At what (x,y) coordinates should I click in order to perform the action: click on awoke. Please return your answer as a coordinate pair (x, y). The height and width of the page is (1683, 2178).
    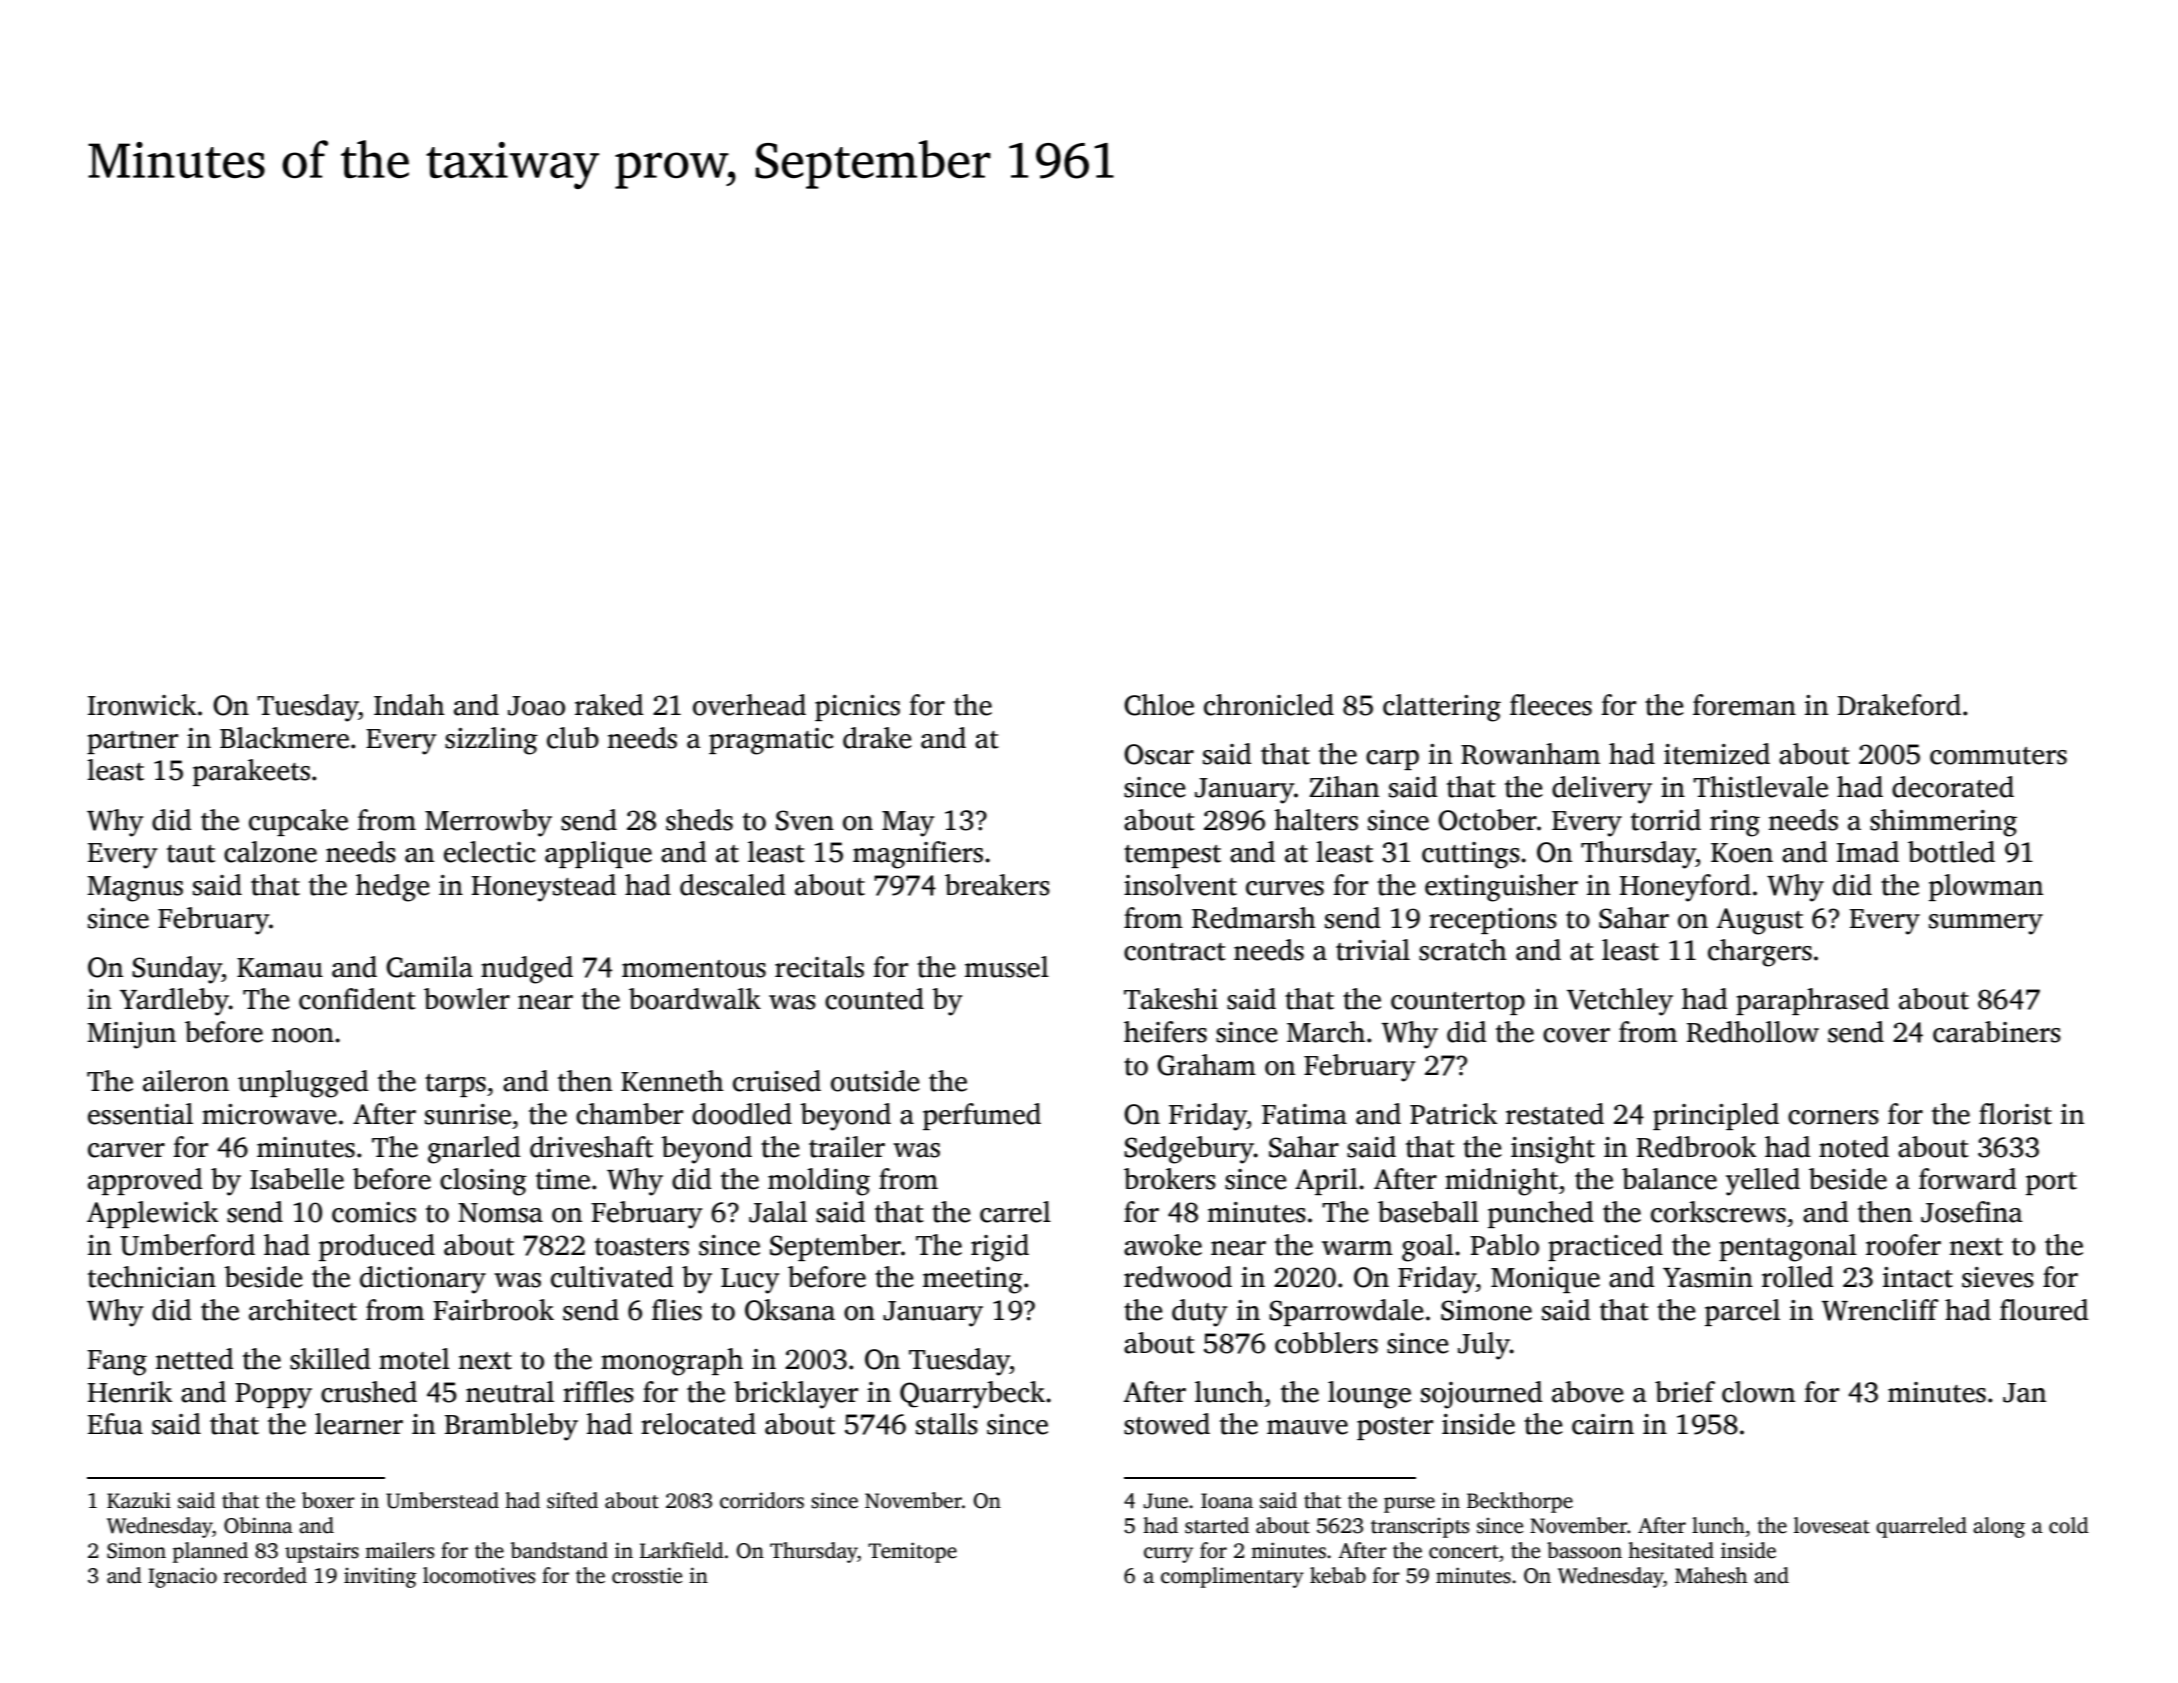
    Looking at the image, I should click on (1163, 1245).
